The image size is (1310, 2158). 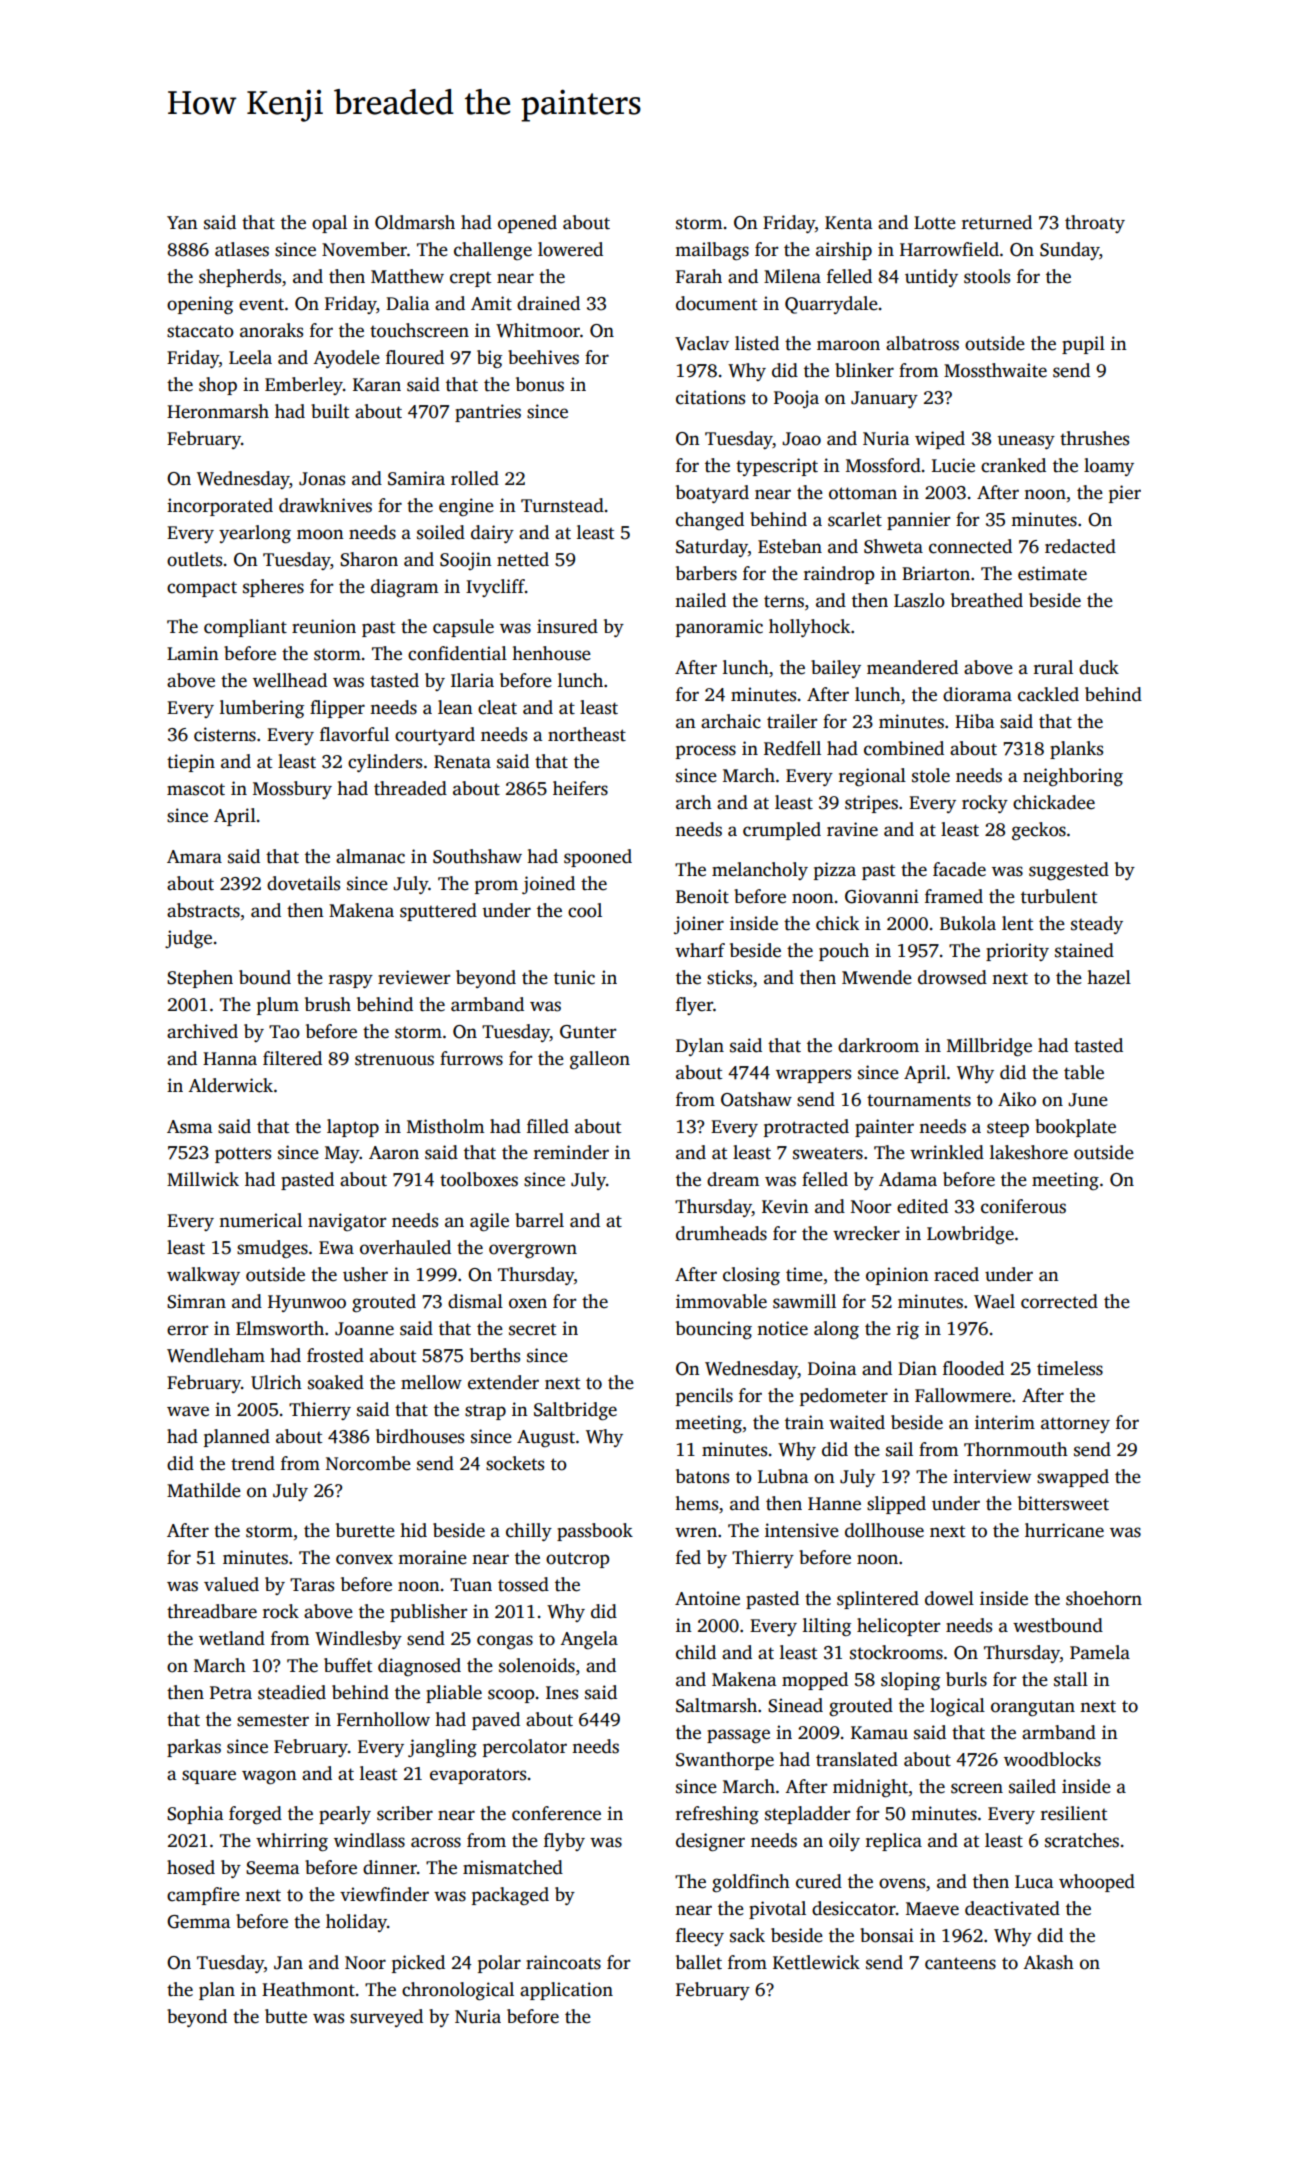 What do you see at coordinates (1095, 224) in the screenshot?
I see `throaty` at bounding box center [1095, 224].
